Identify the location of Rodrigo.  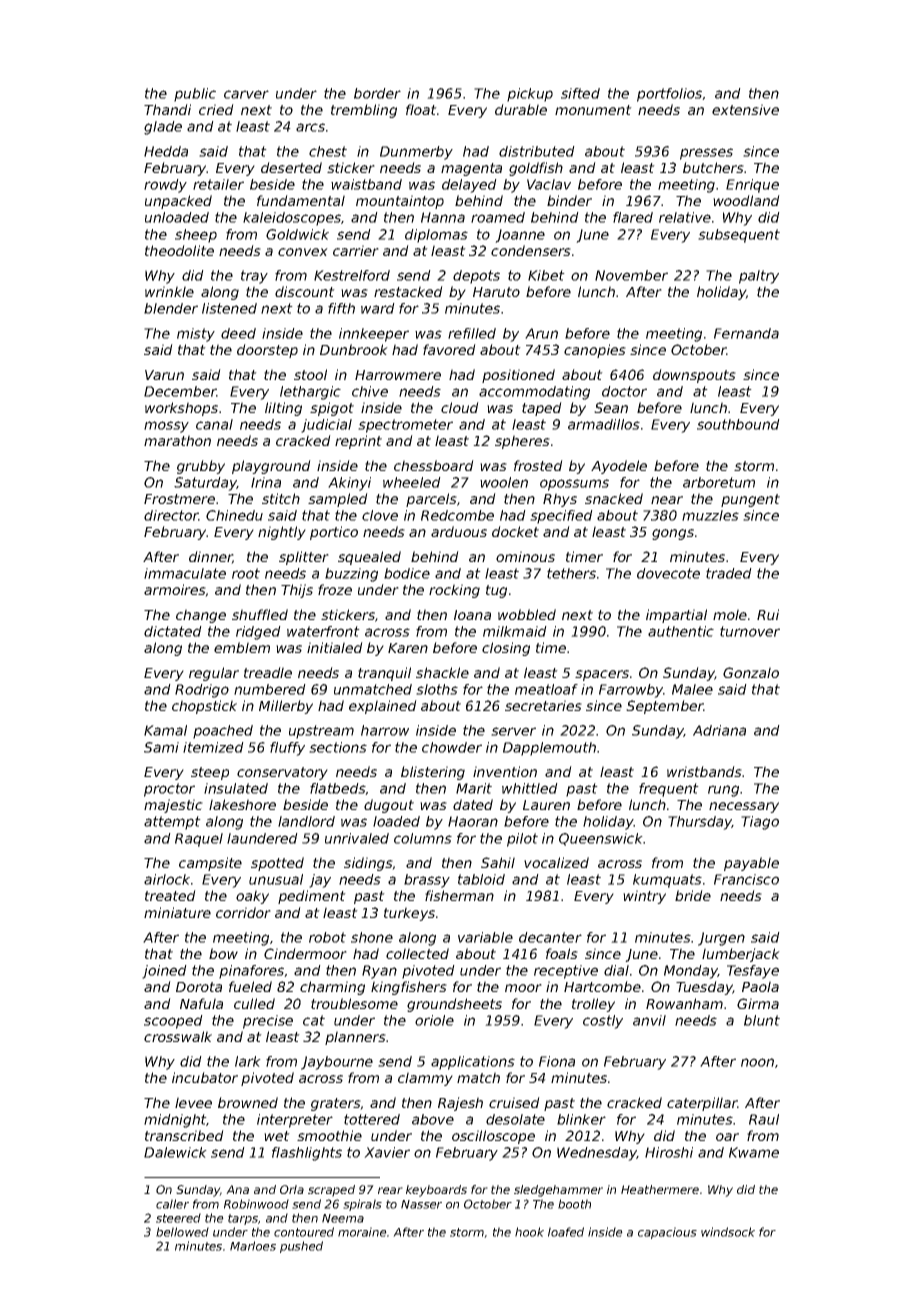
(202, 691).
